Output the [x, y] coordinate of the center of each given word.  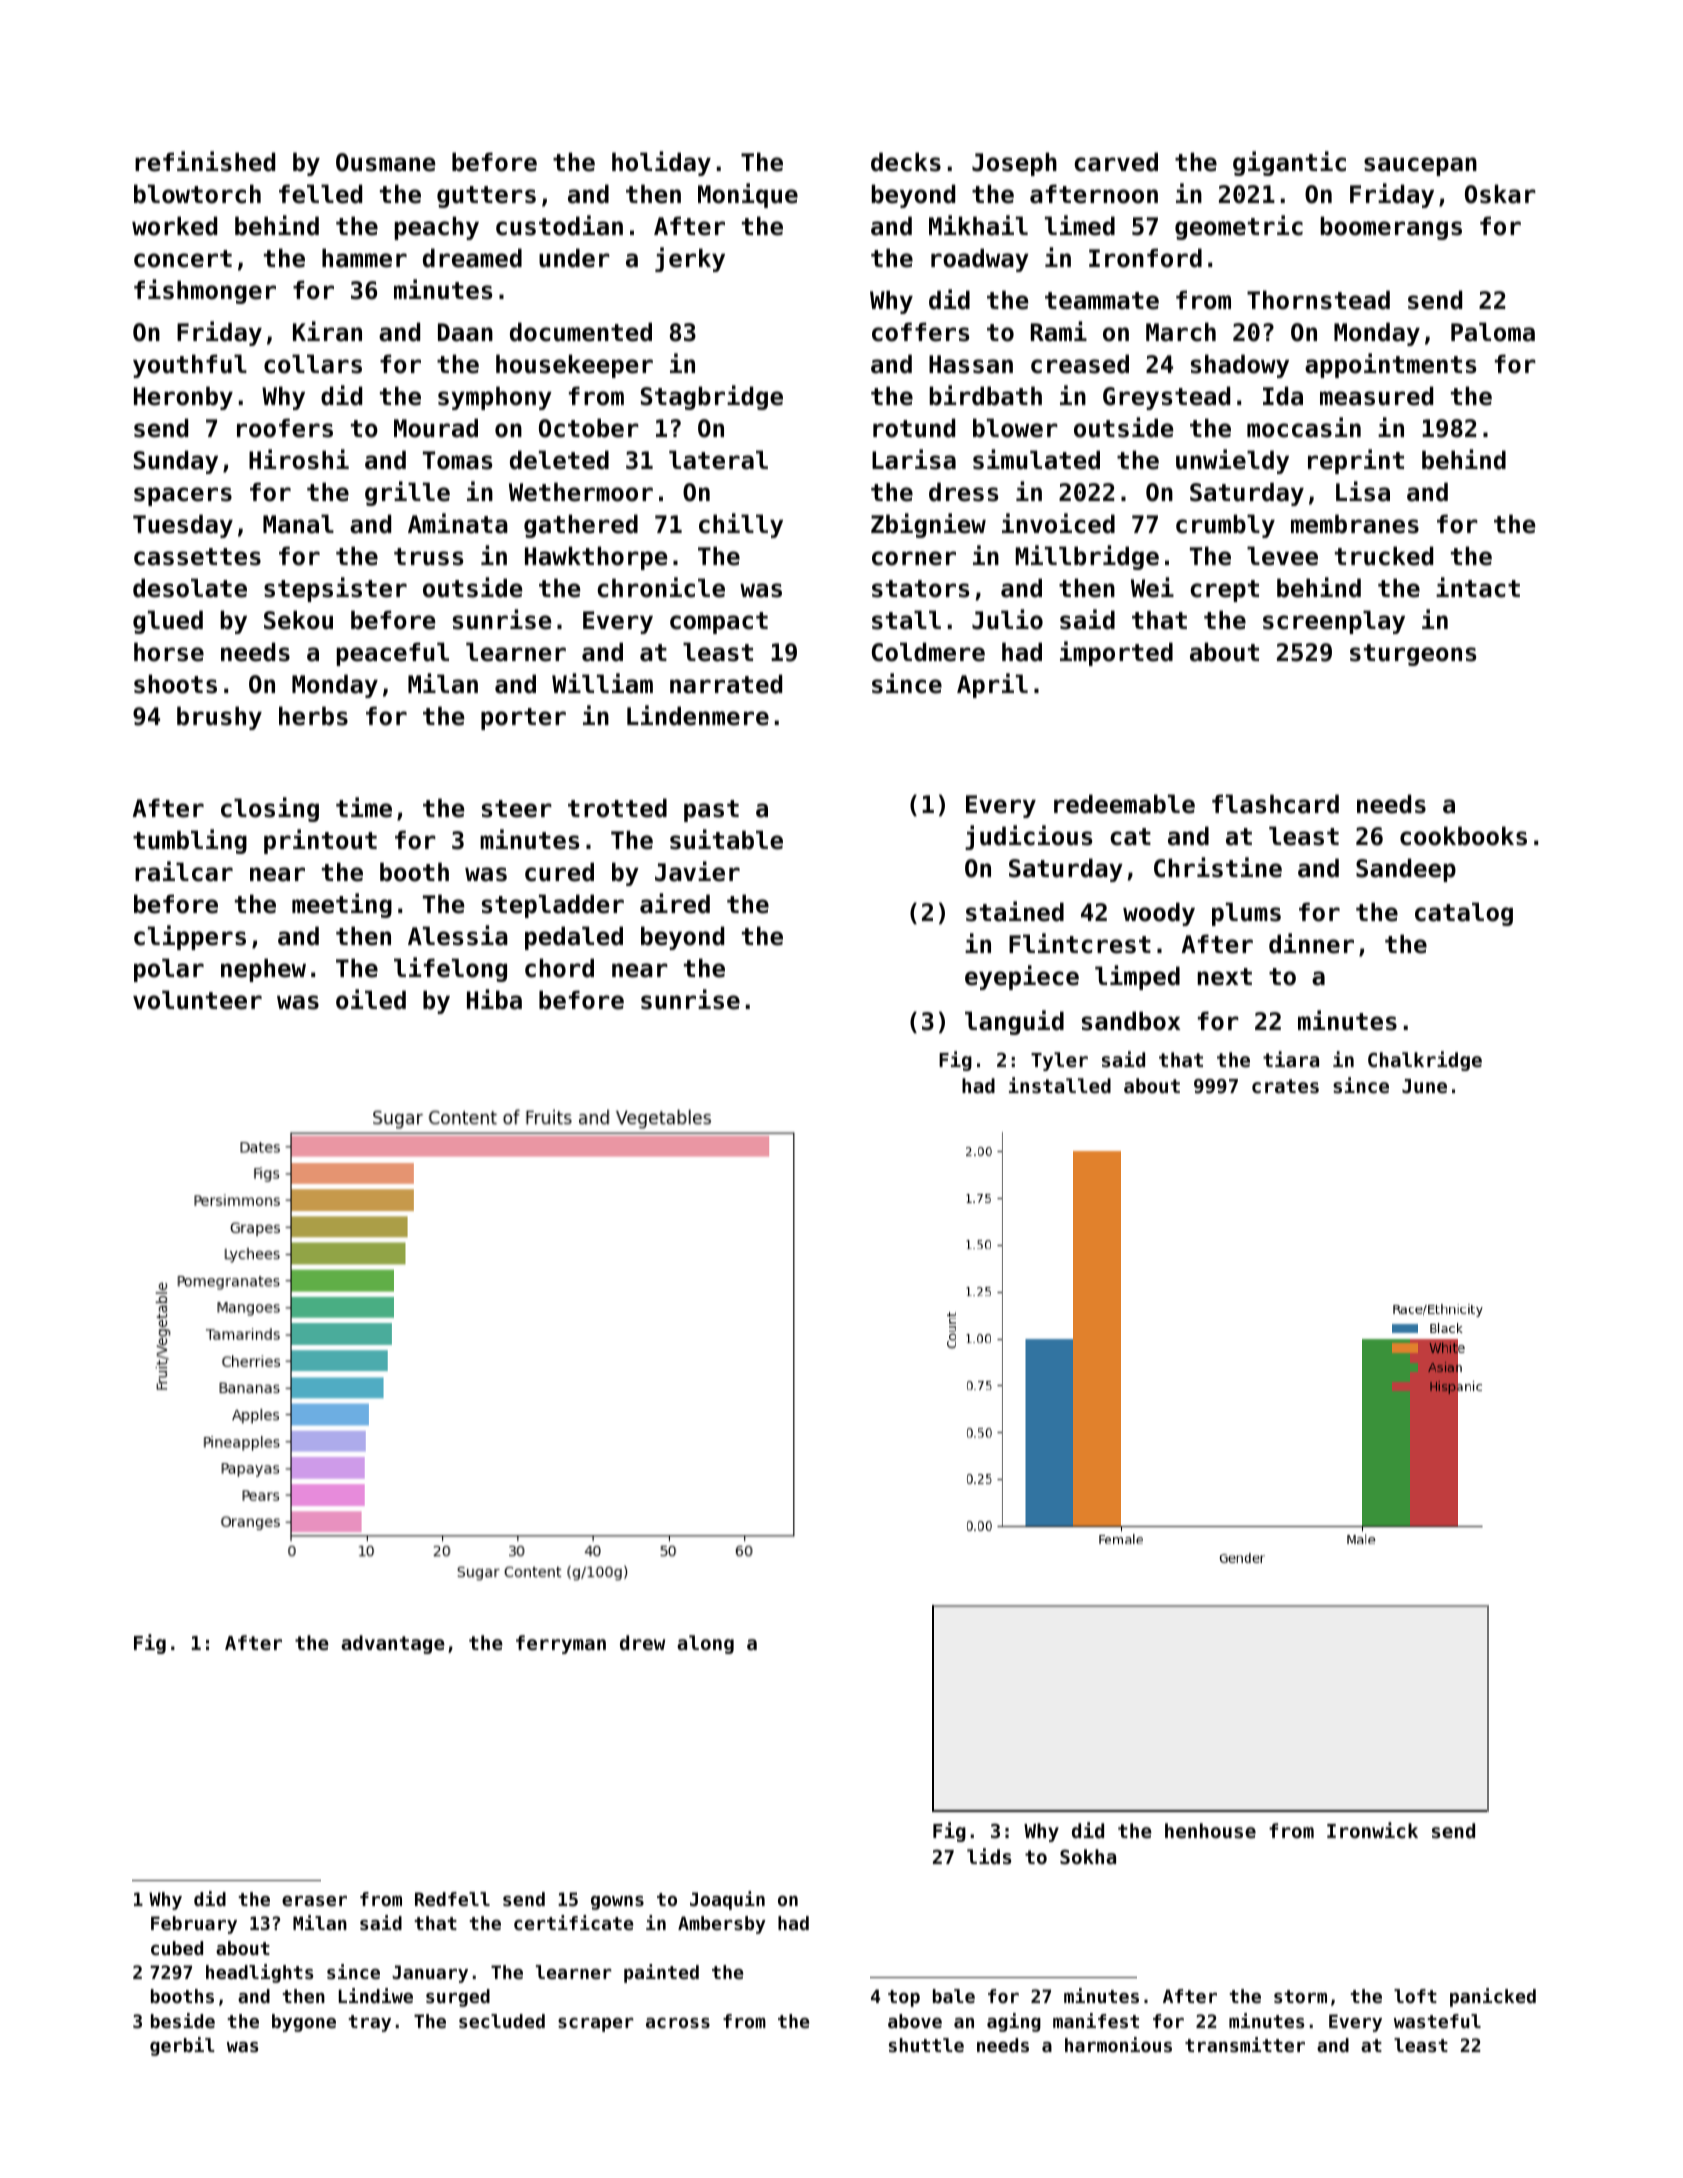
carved [1116, 162]
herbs [313, 716]
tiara [1291, 1059]
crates [1285, 1086]
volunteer [197, 1000]
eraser [314, 1901]
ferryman [561, 1644]
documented [581, 332]
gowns [617, 1903]
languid [1014, 1022]
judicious [1029, 837]
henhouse [1210, 1830]
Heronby [183, 398]
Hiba [494, 999]
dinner [1311, 943]
